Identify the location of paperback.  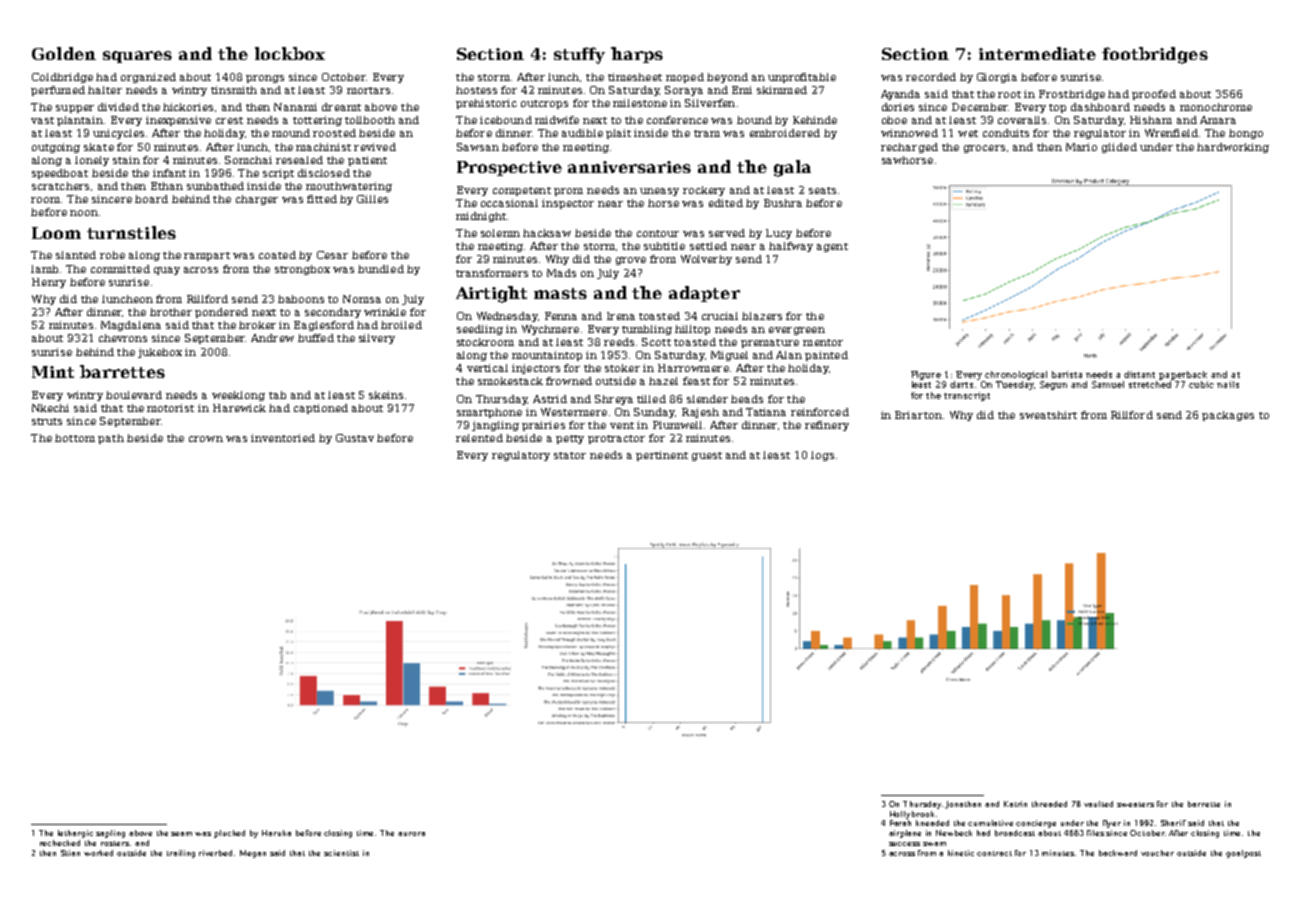
(1183, 375).
